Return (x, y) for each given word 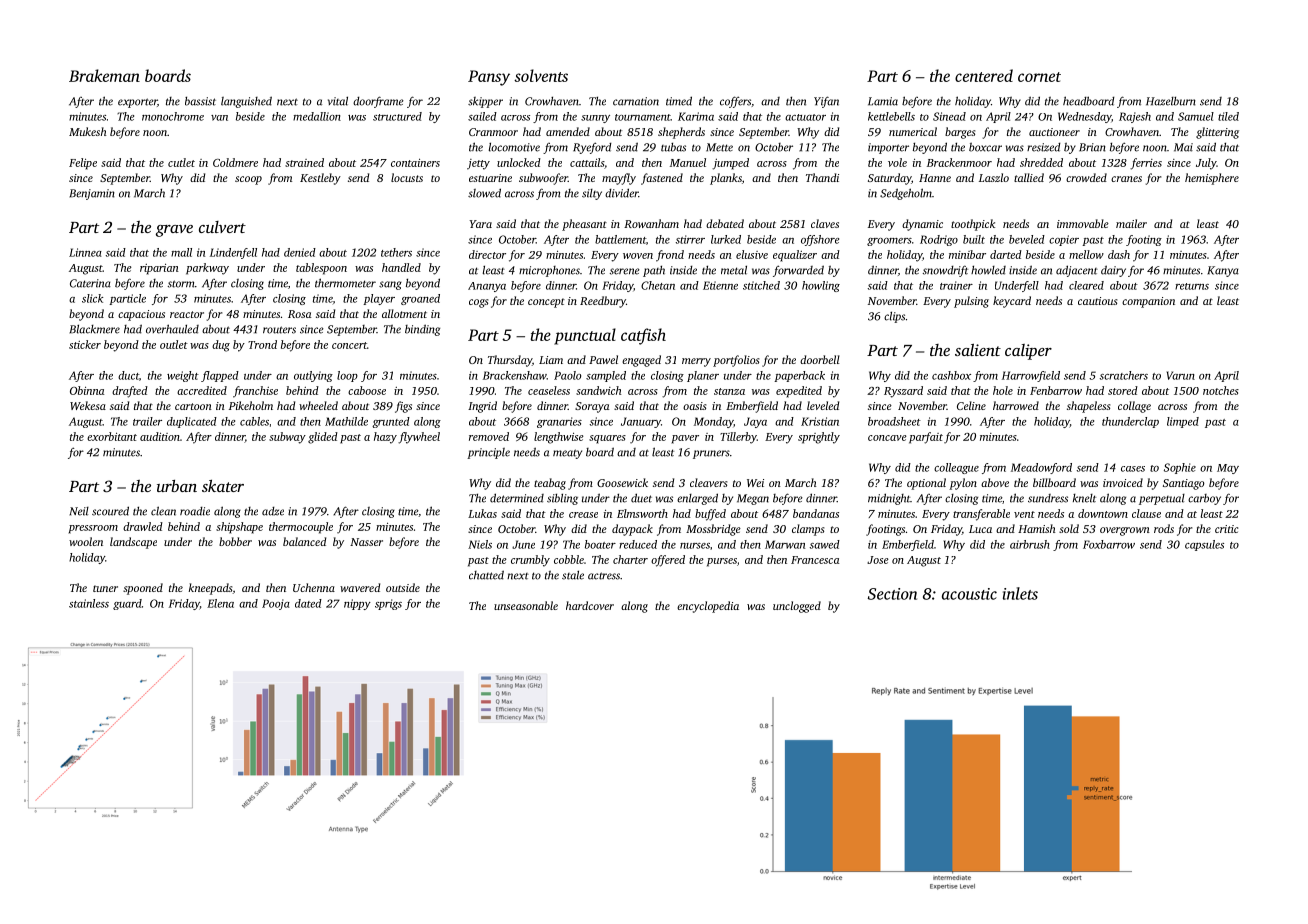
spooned (143, 589)
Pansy (489, 78)
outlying (313, 376)
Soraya (592, 407)
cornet (1039, 77)
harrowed (1016, 405)
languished (246, 102)
